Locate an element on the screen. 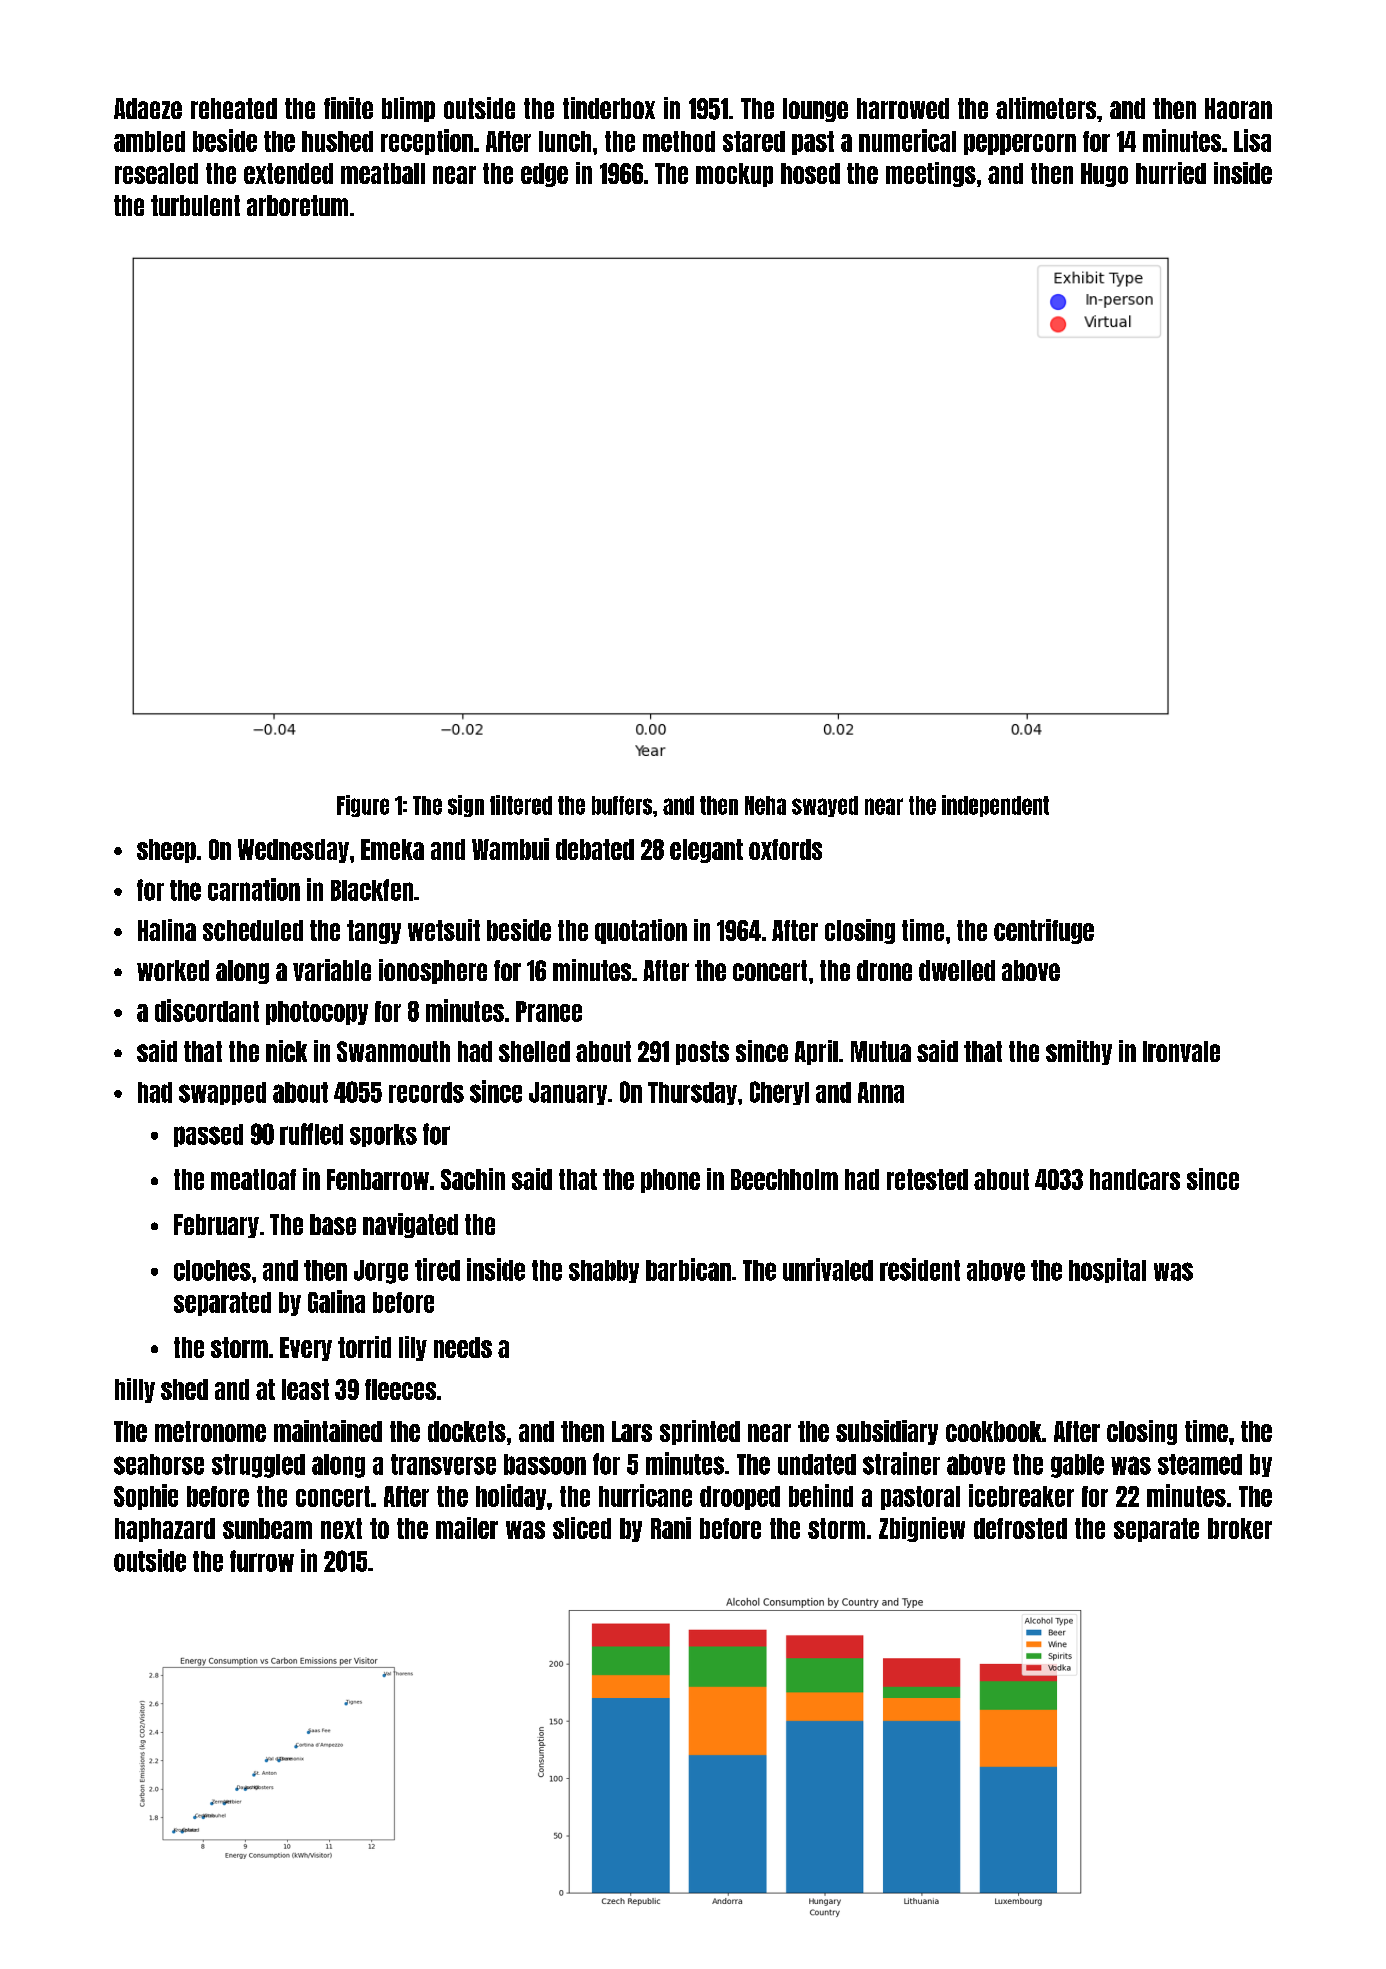  sliced is located at coordinates (582, 1528).
